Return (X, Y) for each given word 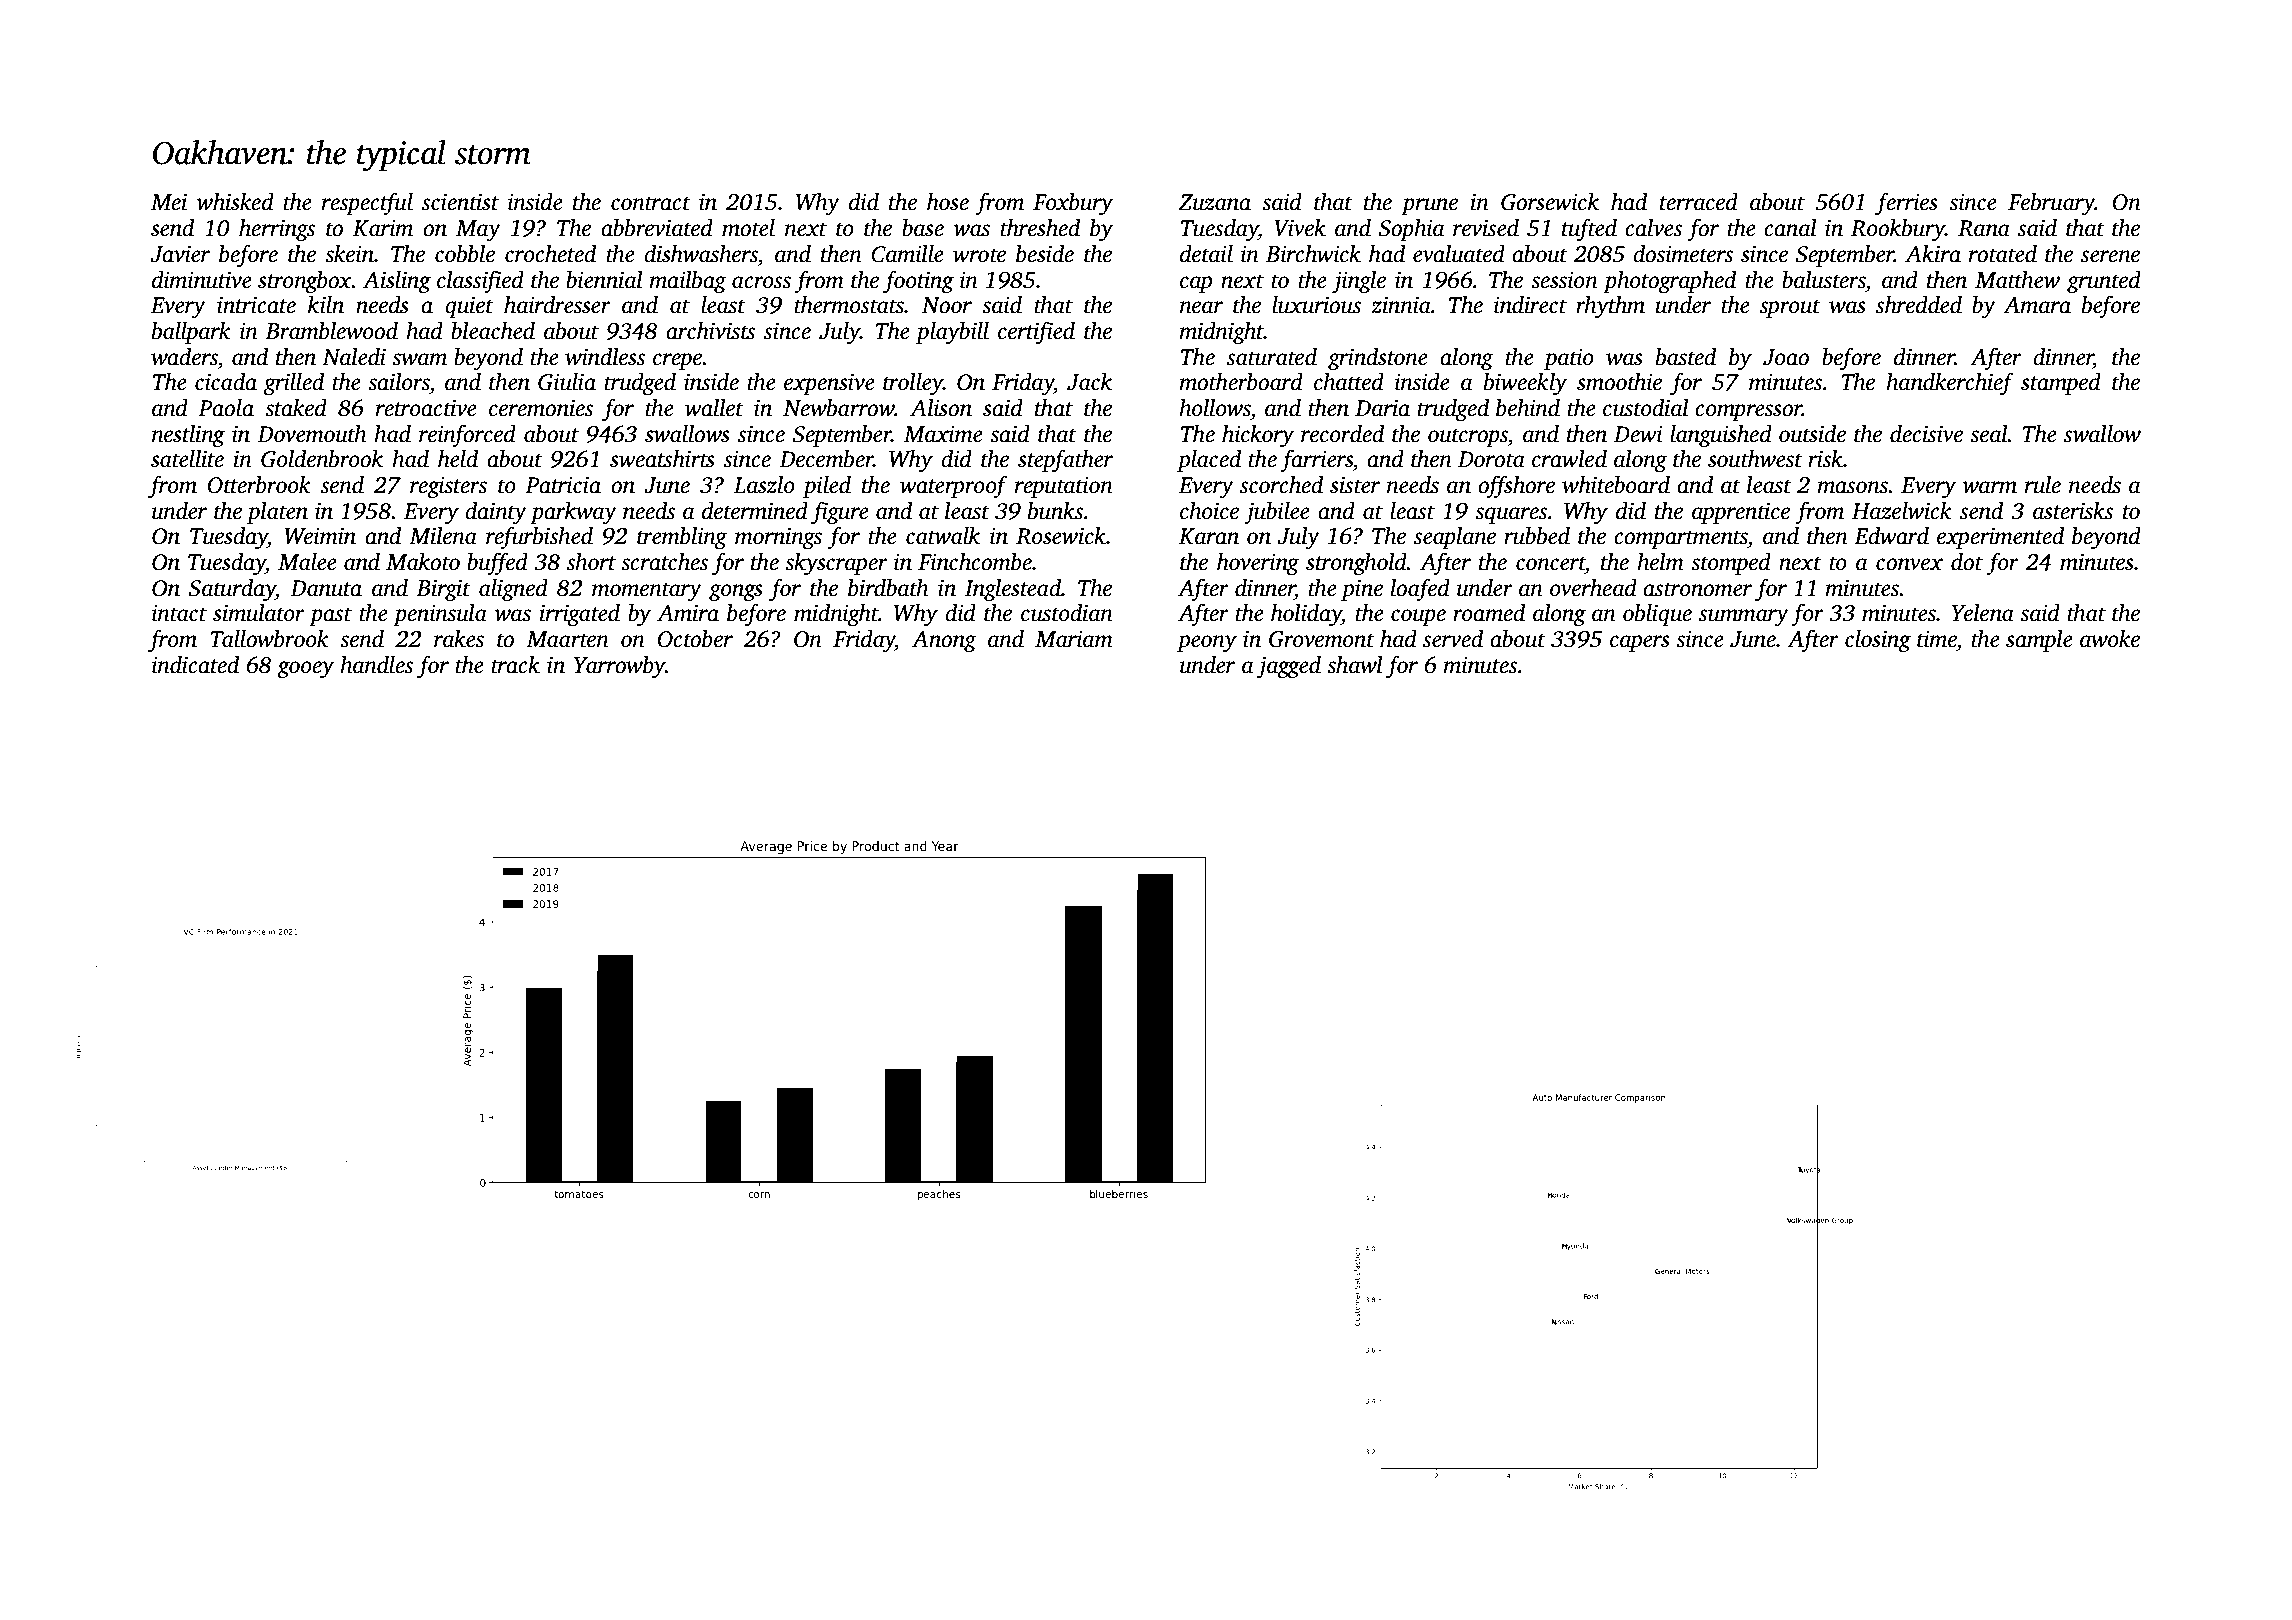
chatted (1349, 382)
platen (277, 513)
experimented (2000, 538)
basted (1686, 357)
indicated (195, 665)
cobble (465, 254)
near (1201, 307)
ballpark (191, 333)
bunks (1055, 511)
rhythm (1610, 307)
